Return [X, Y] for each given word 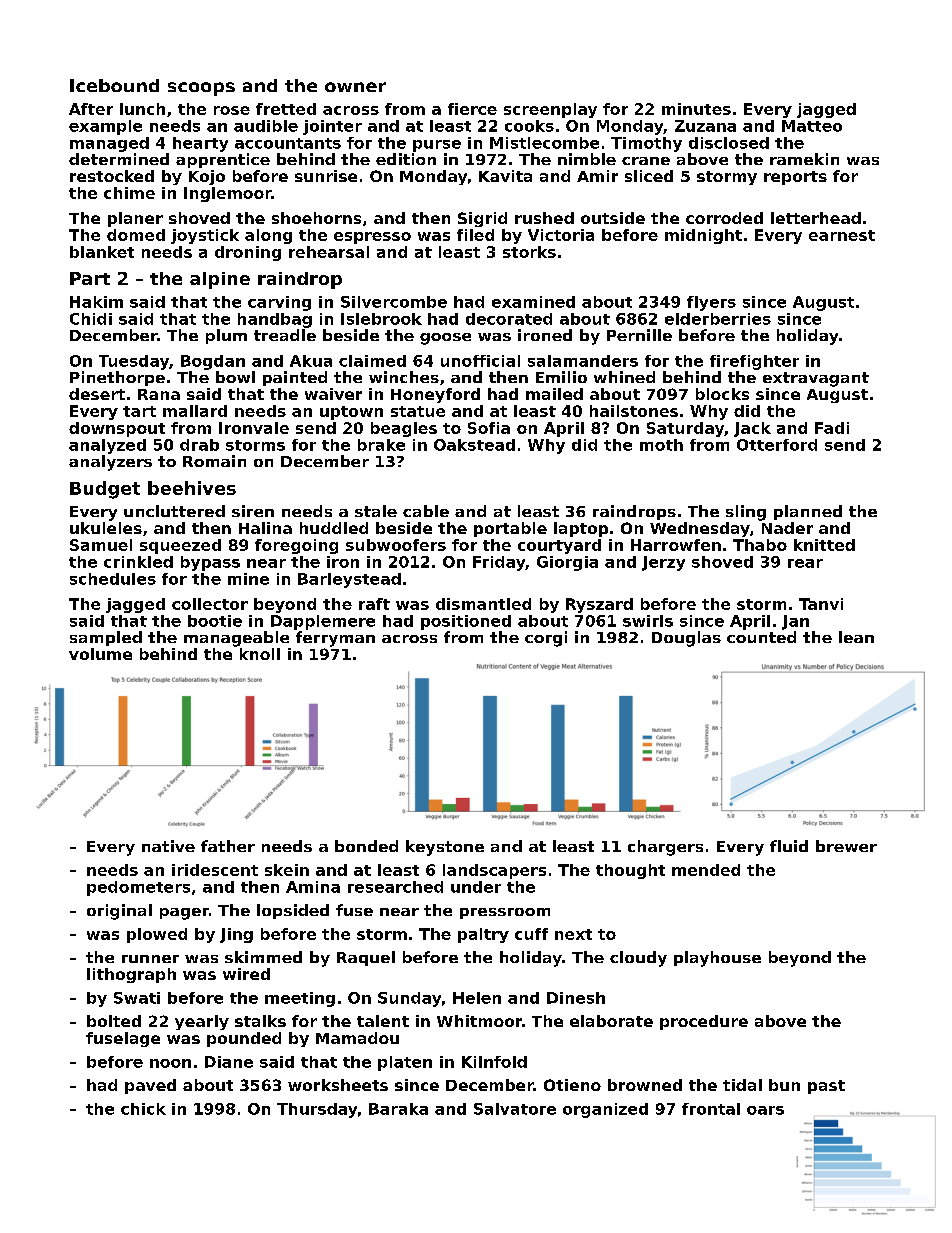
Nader [787, 528]
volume [100, 654]
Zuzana [705, 126]
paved [150, 1086]
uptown [351, 413]
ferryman [335, 639]
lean [856, 637]
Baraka [398, 1109]
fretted [286, 109]
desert [97, 394]
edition [406, 159]
